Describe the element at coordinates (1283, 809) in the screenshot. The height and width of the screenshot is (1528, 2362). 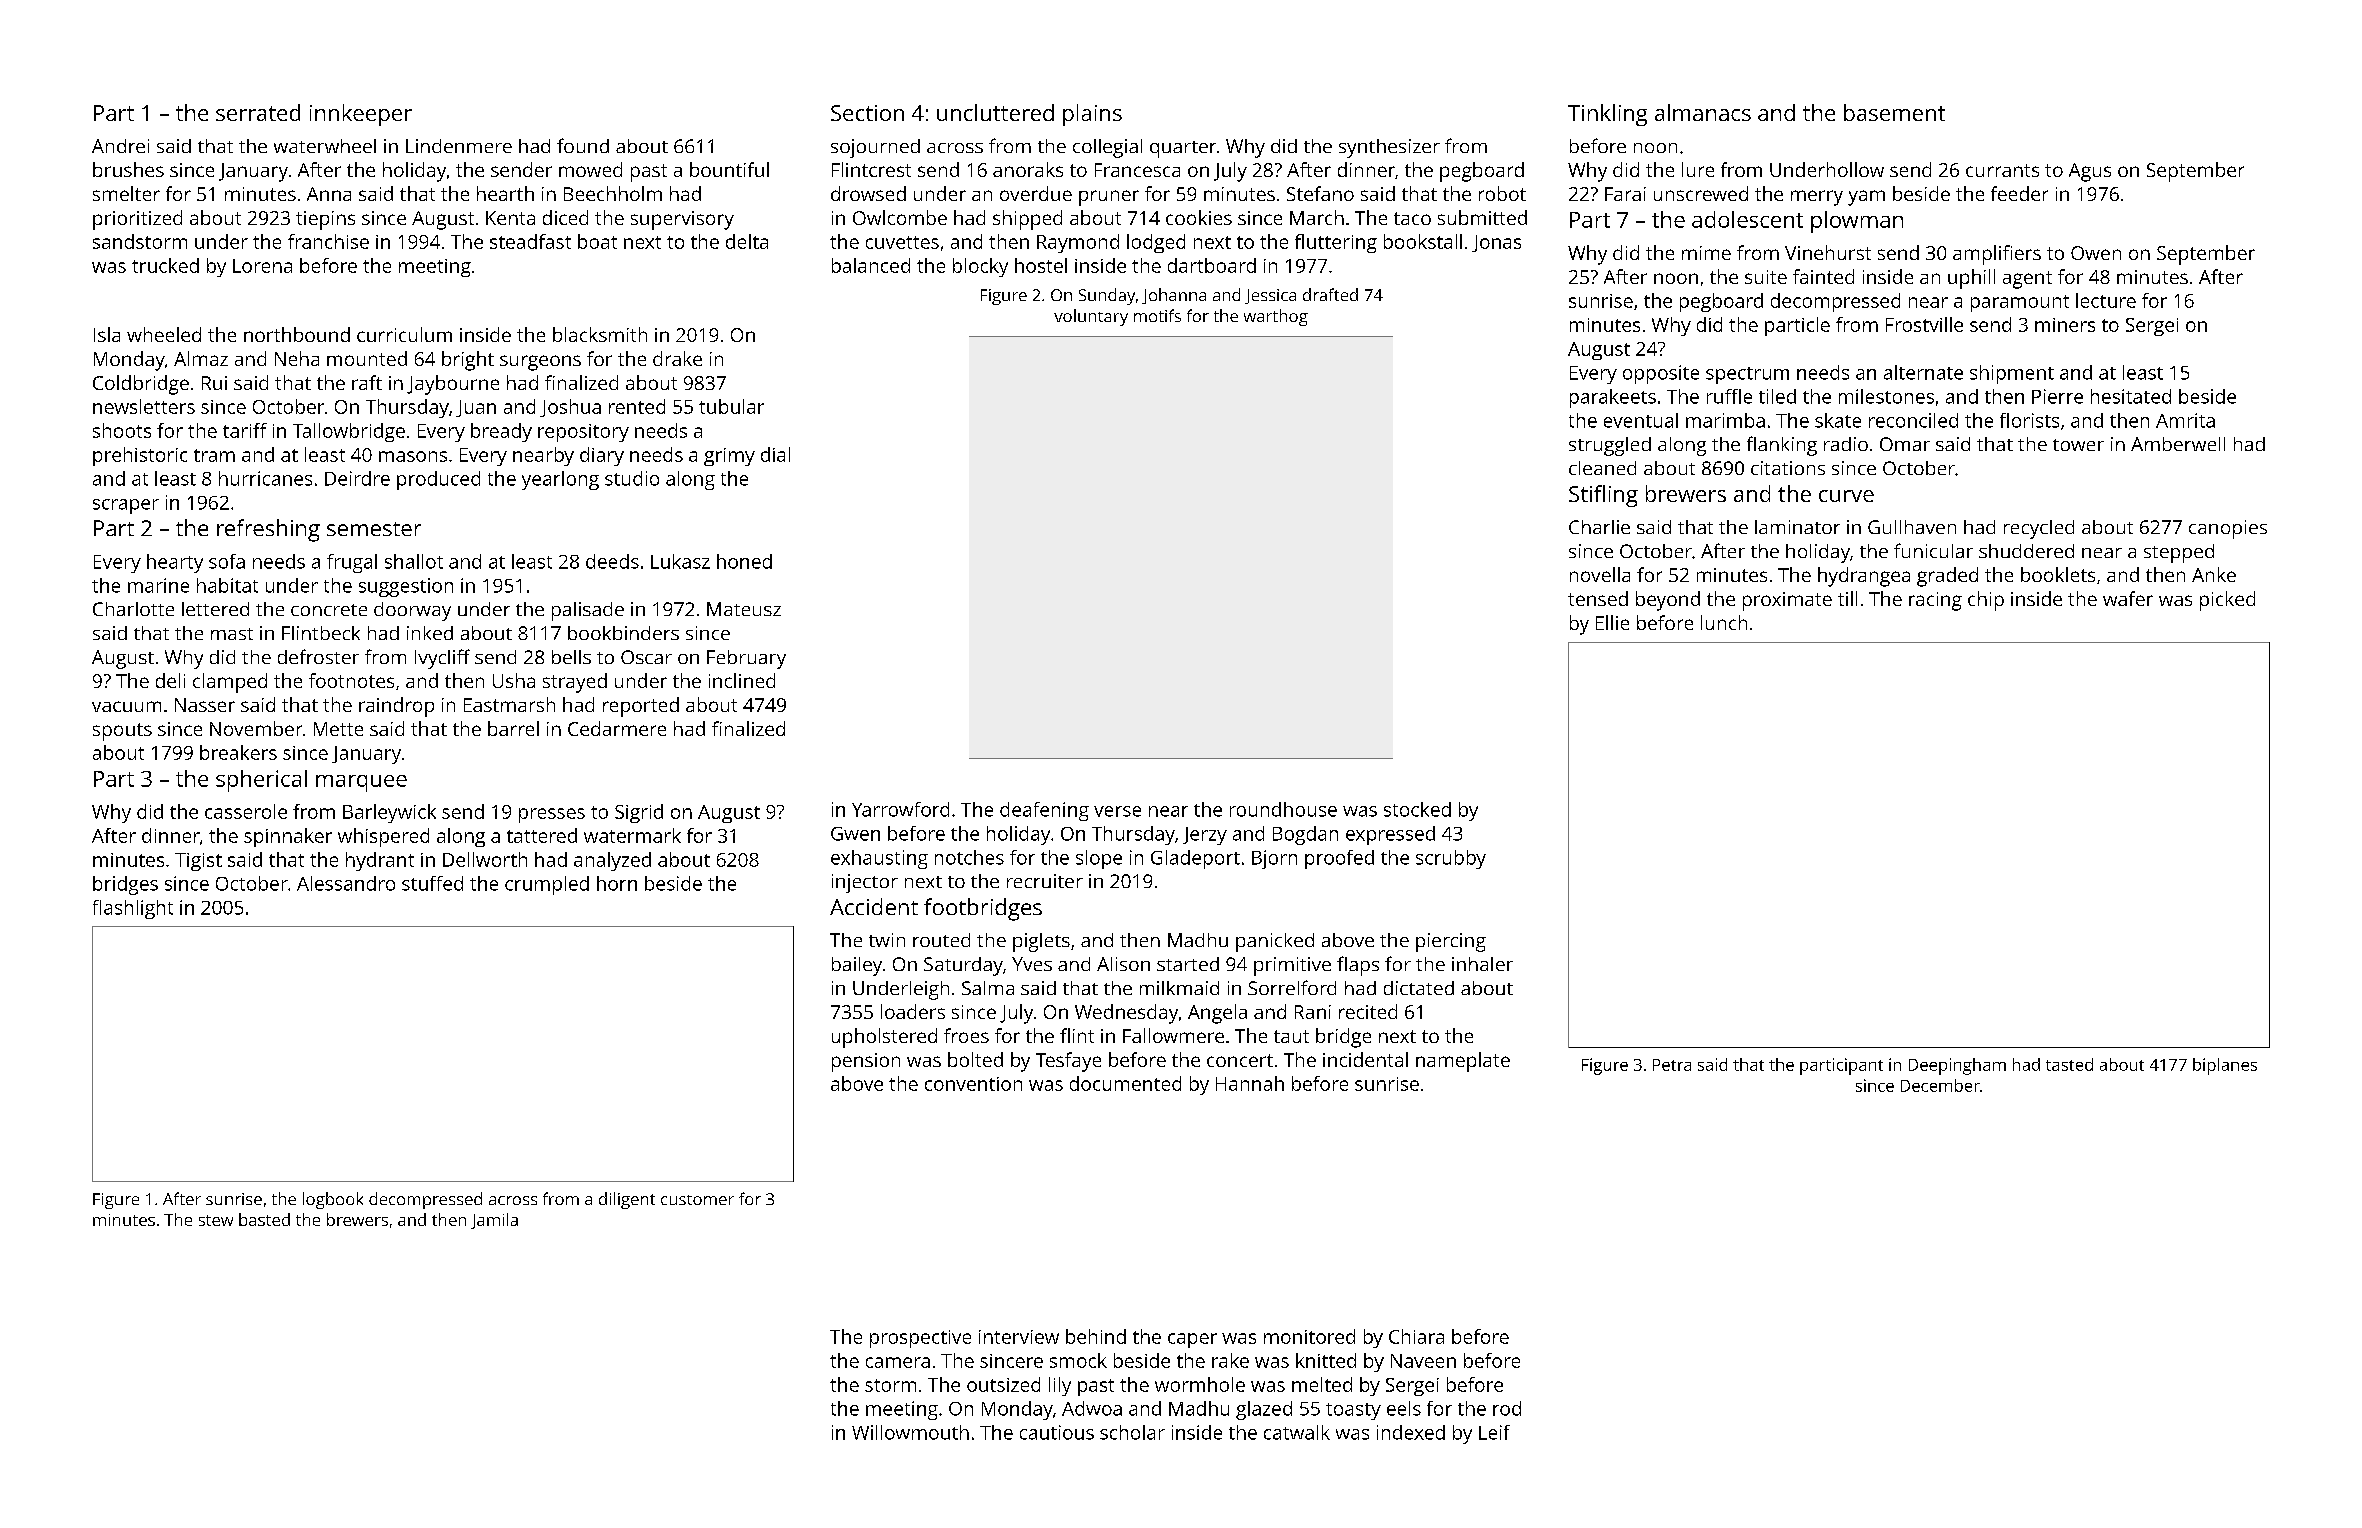
I see `roundhouse` at that location.
